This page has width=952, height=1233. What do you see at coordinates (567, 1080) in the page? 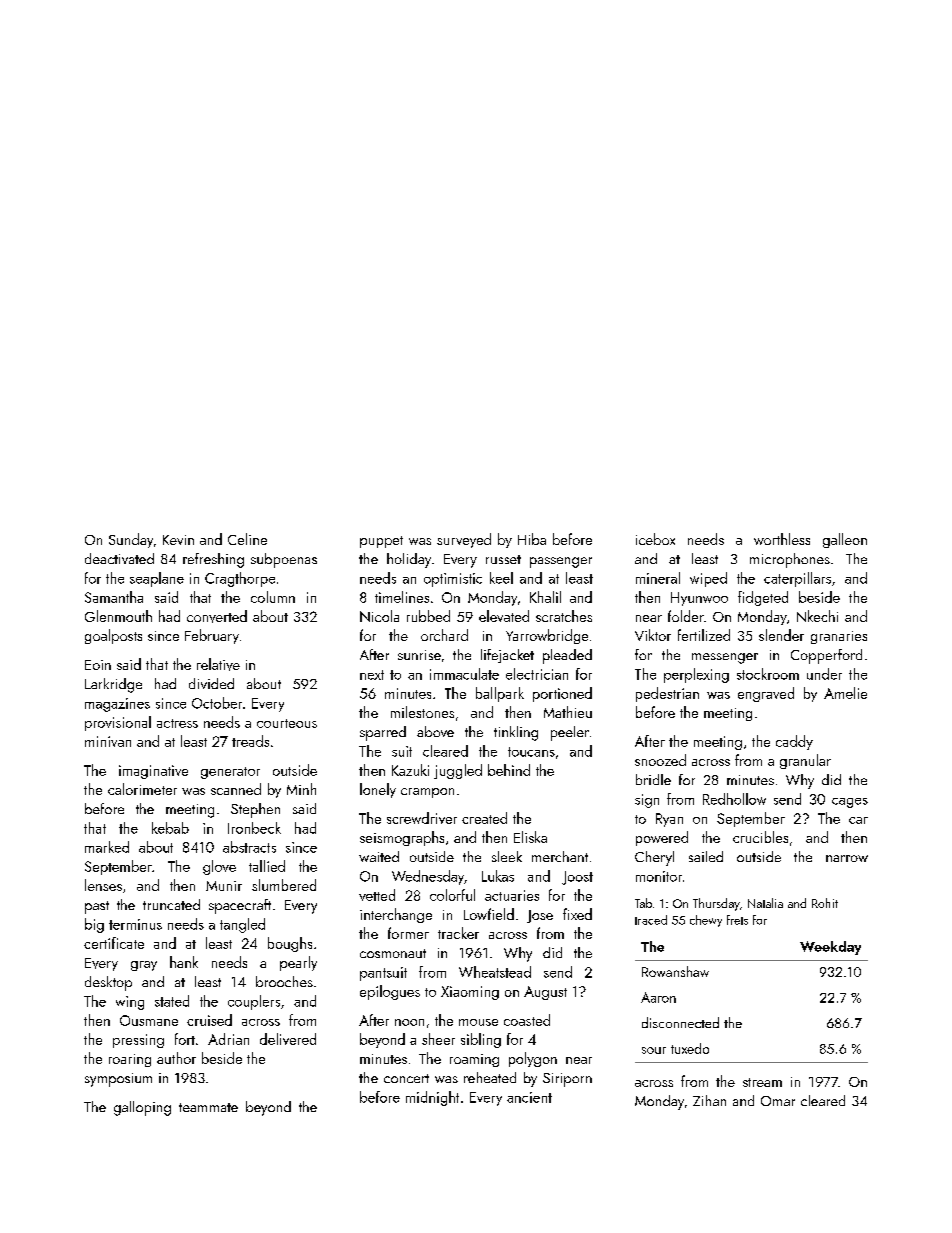
I see `Siriporn` at bounding box center [567, 1080].
